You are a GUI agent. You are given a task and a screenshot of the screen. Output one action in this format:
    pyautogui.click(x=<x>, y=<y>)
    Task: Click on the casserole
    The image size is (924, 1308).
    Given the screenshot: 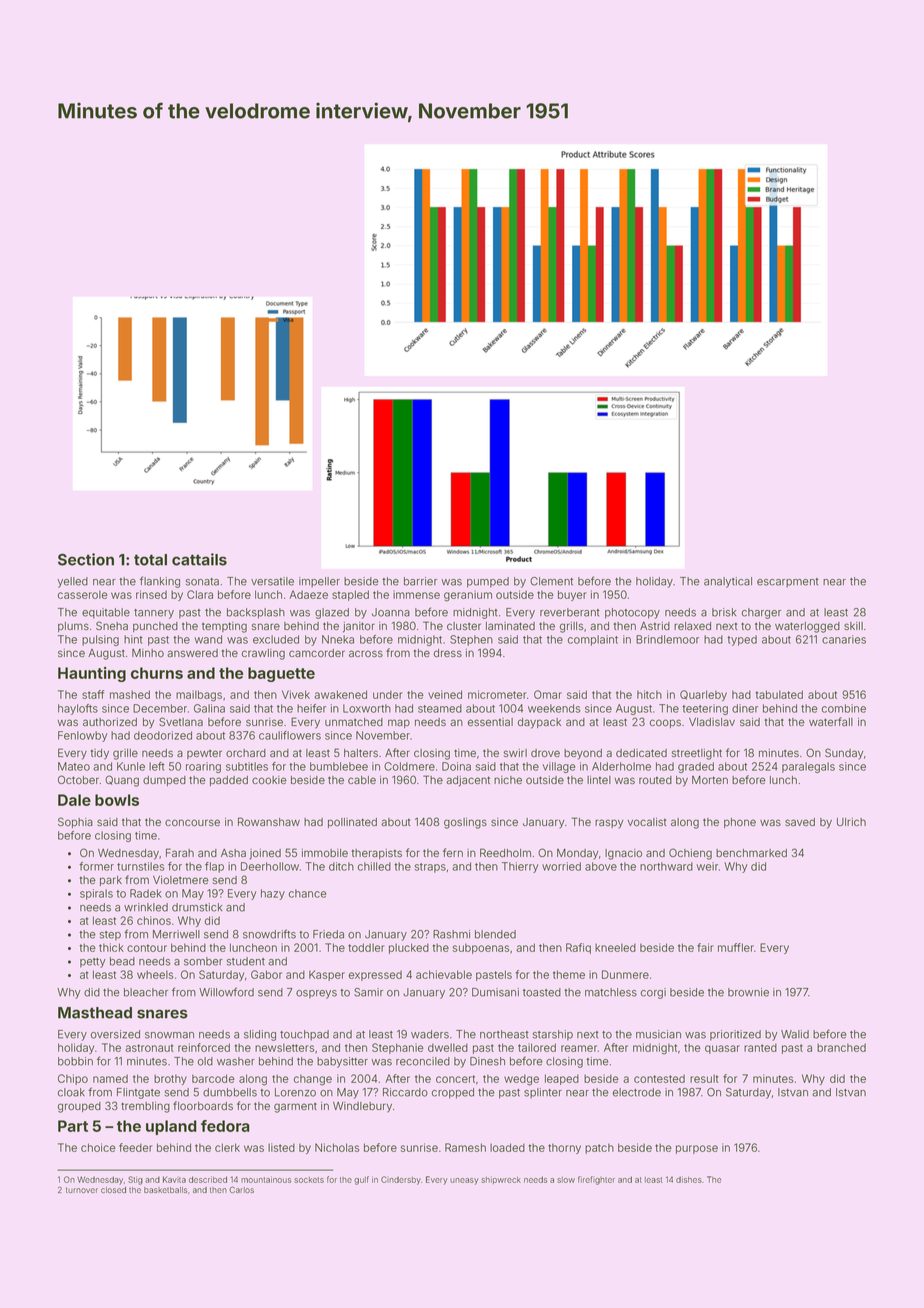 What is the action you would take?
    pyautogui.click(x=83, y=594)
